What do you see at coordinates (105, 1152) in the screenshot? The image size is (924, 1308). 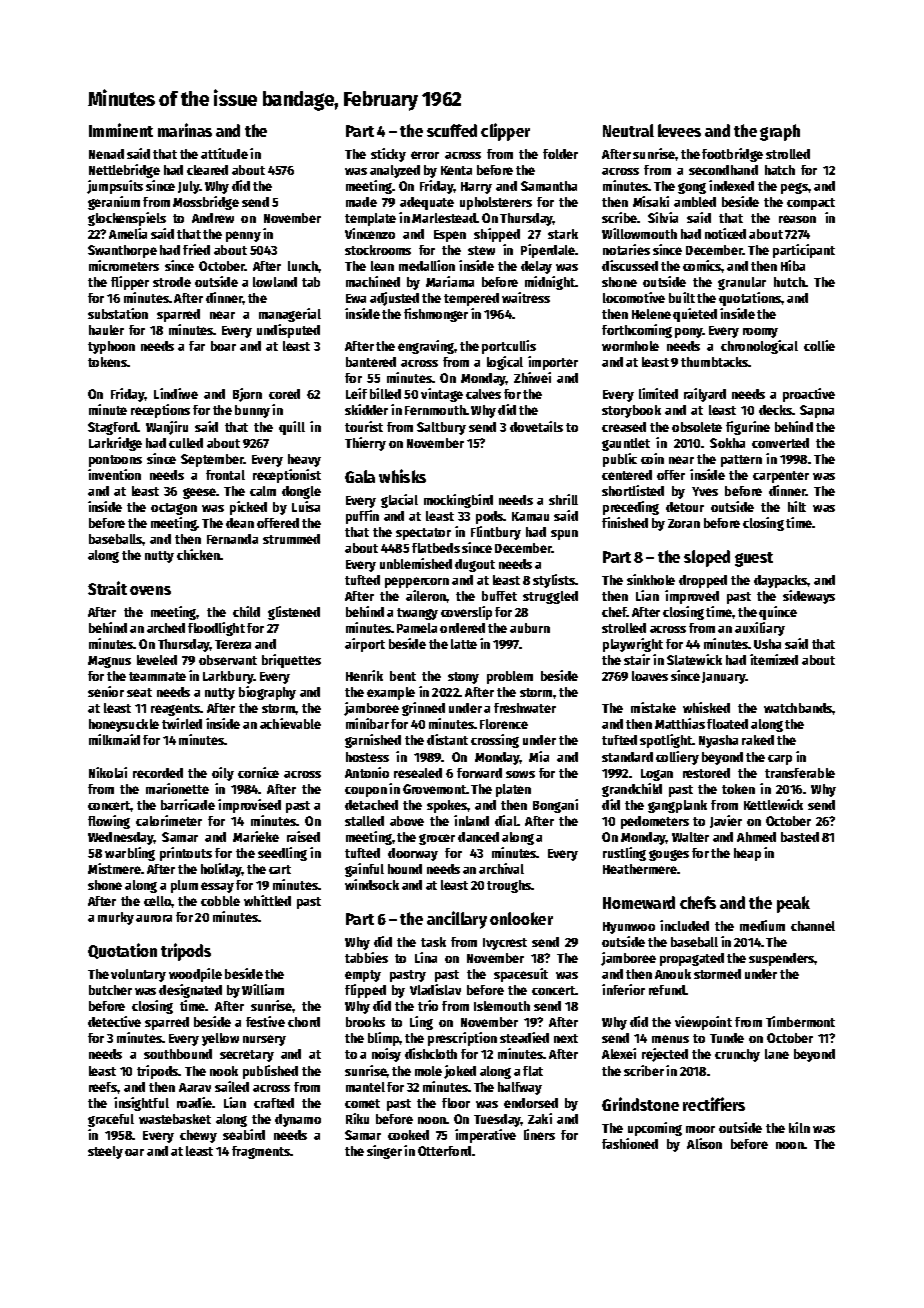 I see `steely` at bounding box center [105, 1152].
